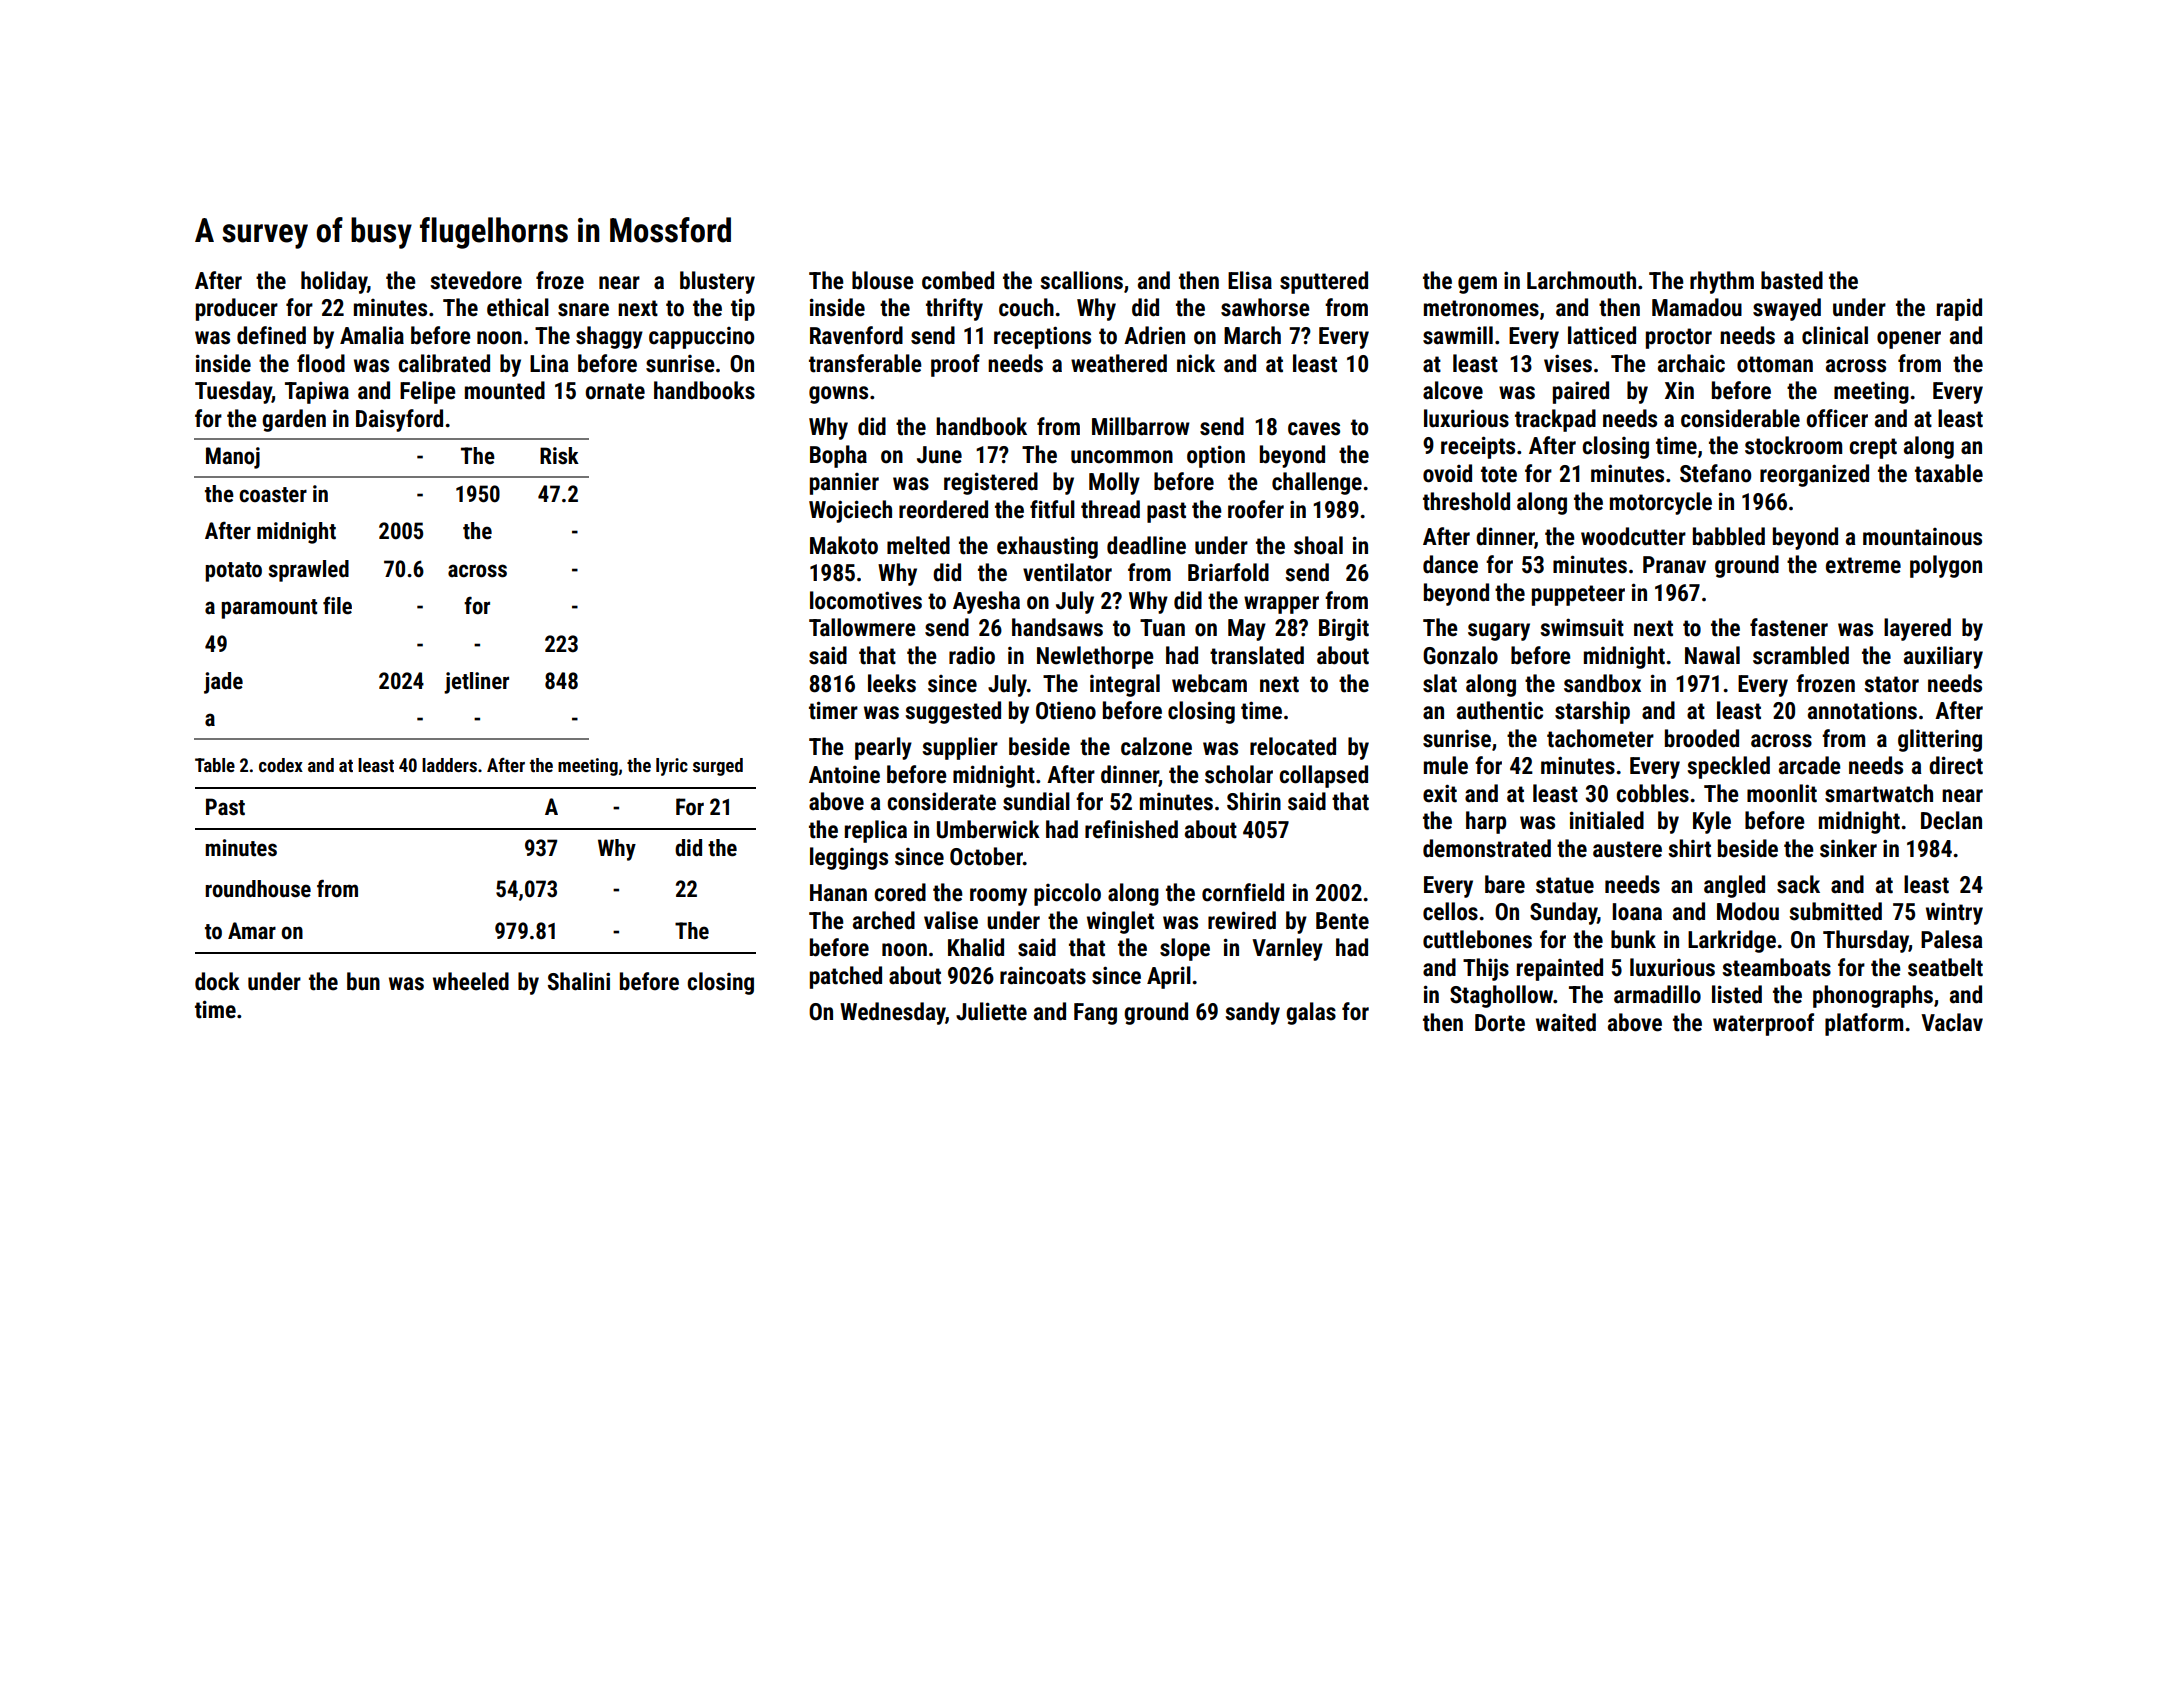 Image resolution: width=2178 pixels, height=1683 pixels. I want to click on leggings, so click(849, 858).
